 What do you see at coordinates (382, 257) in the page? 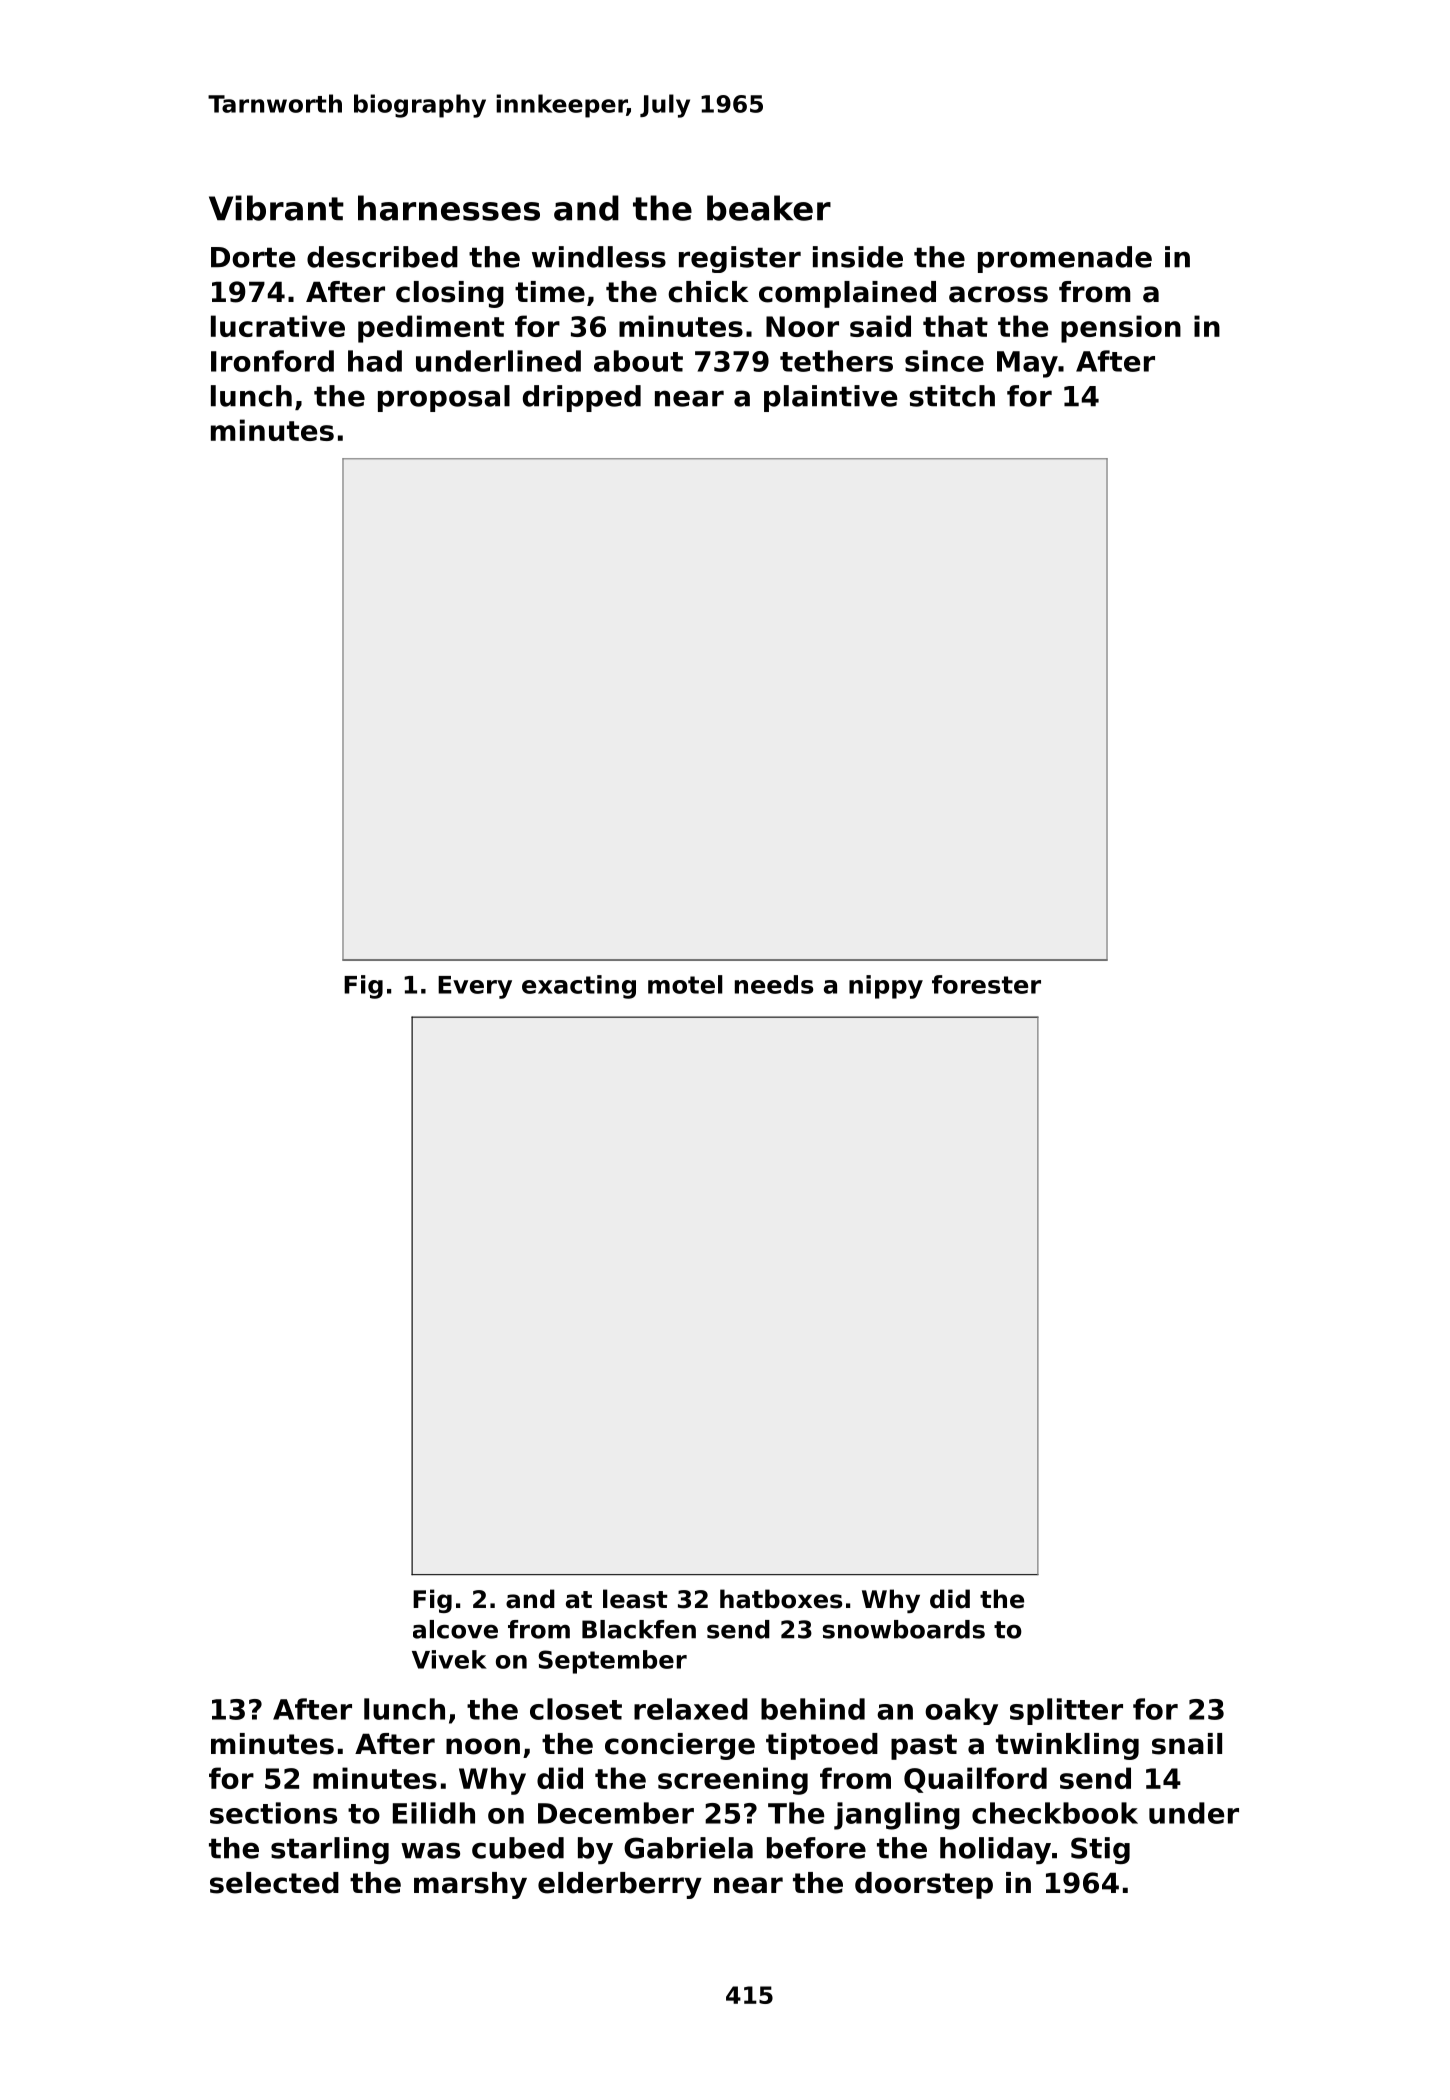
I see `described` at bounding box center [382, 257].
